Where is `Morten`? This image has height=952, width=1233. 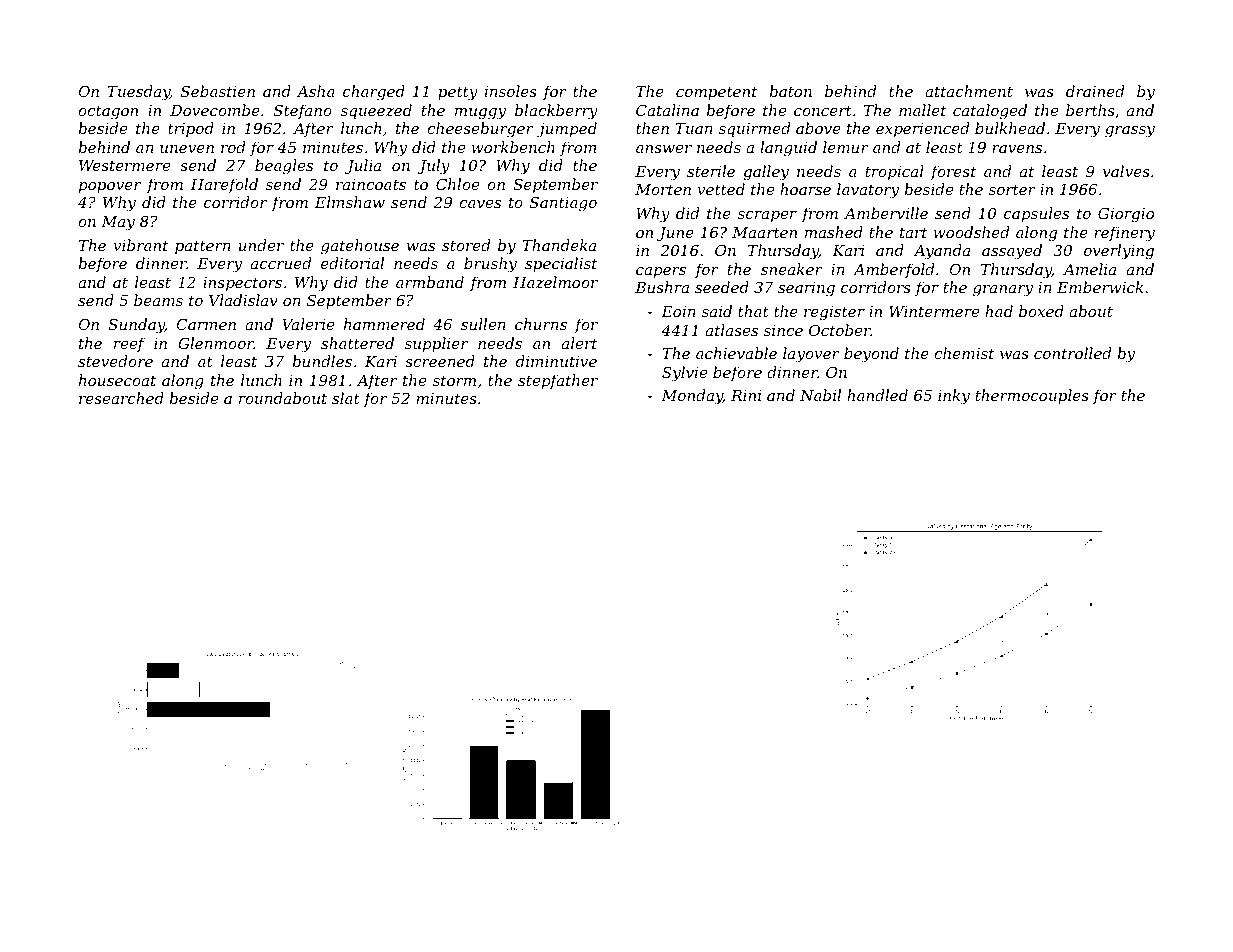
Morten is located at coordinates (663, 189).
